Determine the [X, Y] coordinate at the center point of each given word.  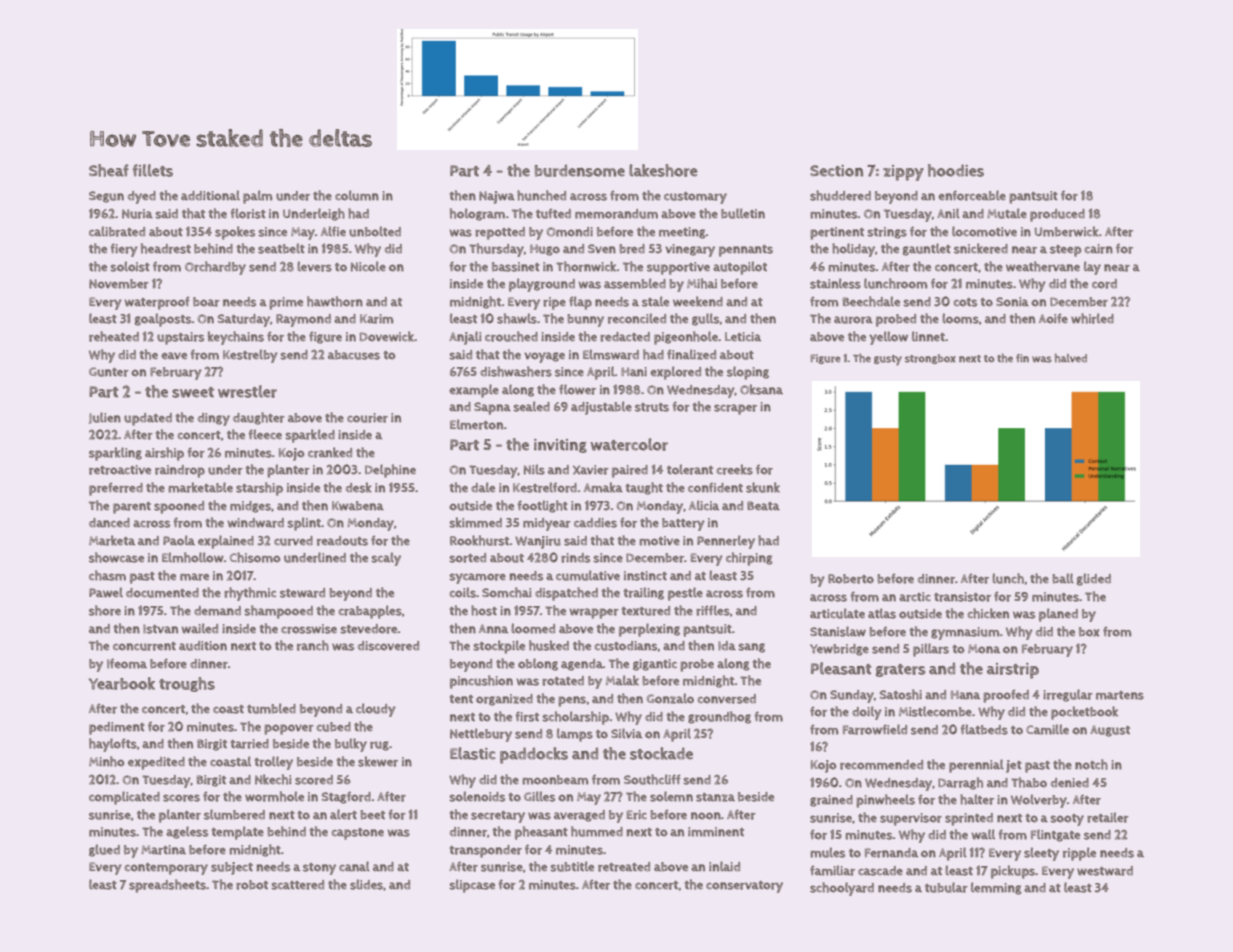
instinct [645, 576]
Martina [163, 850]
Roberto [851, 579]
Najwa [497, 197]
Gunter [109, 372]
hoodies [956, 170]
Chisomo [255, 557]
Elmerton [476, 424]
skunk [763, 487]
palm [257, 197]
